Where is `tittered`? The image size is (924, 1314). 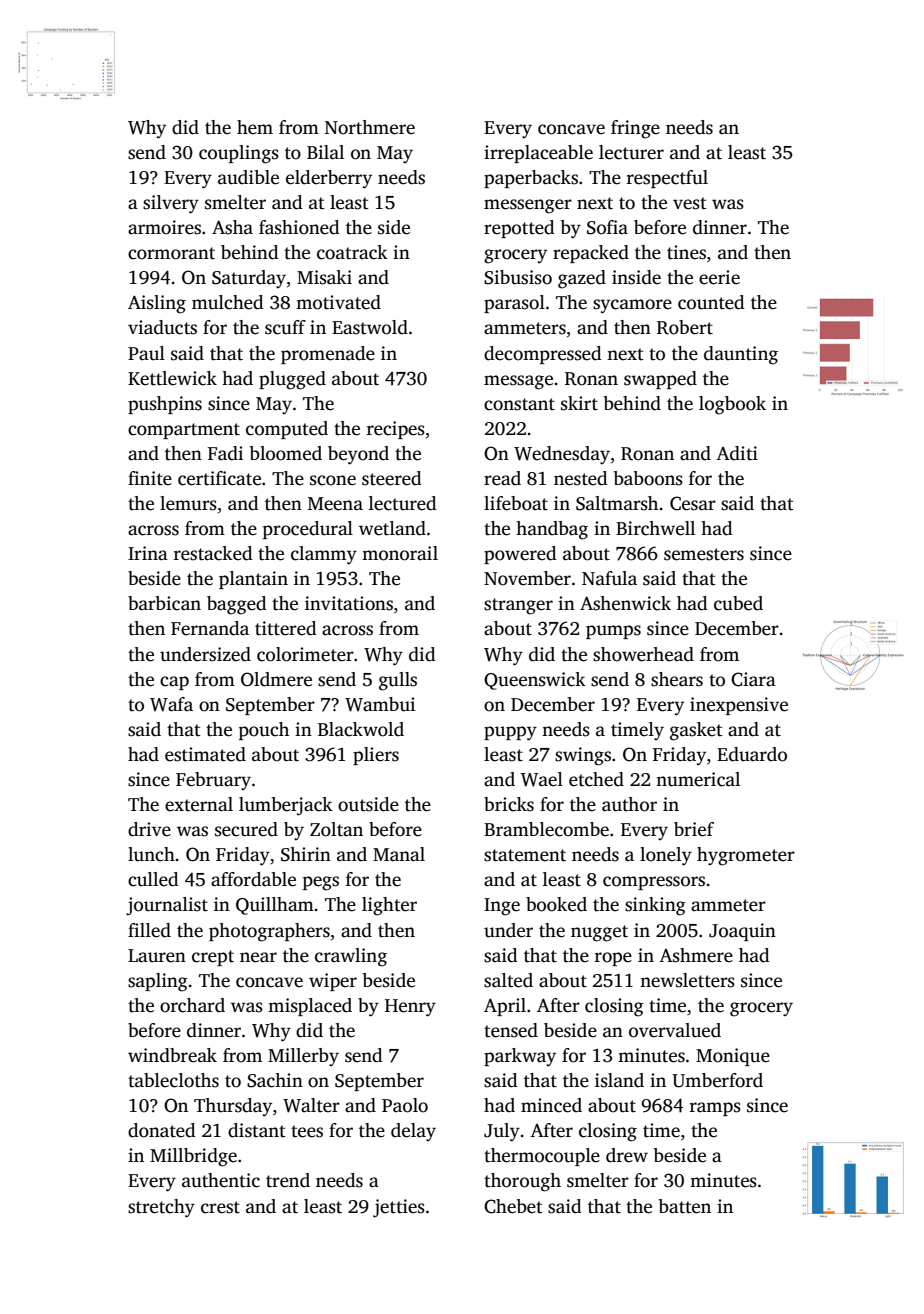 tittered is located at coordinates (286, 628).
